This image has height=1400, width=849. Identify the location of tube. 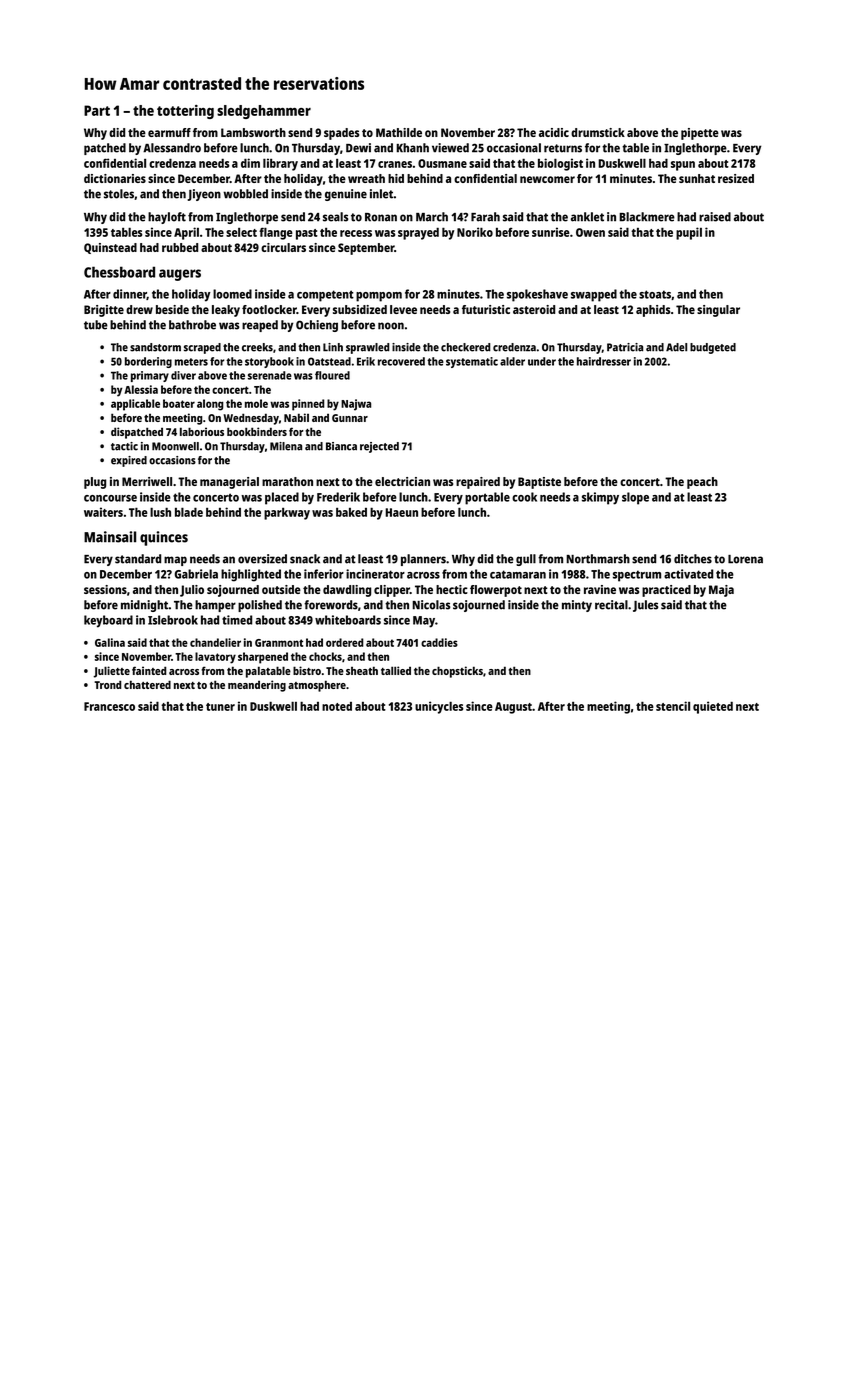
(96, 325).
